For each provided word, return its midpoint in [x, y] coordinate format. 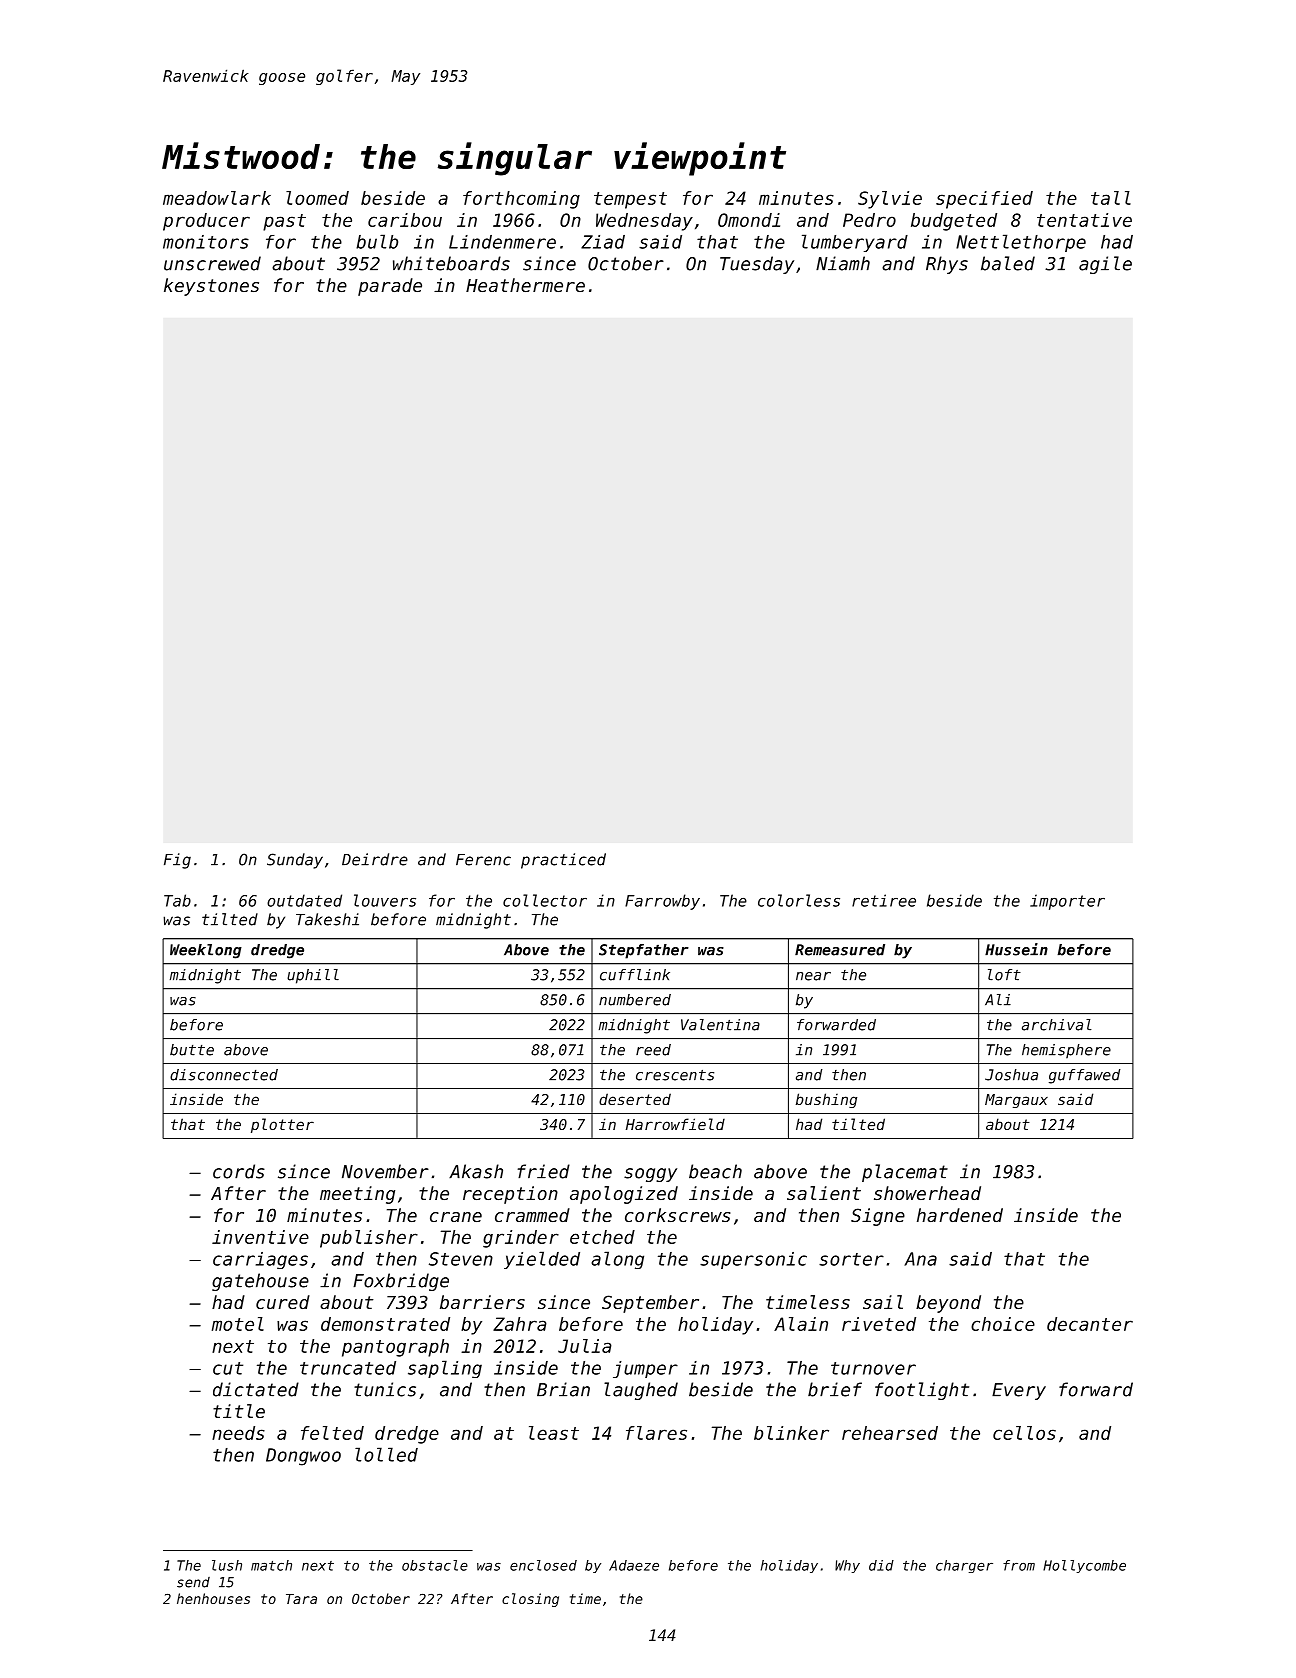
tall [1111, 198]
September [650, 1304]
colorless [799, 900]
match [271, 1565]
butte [192, 1050]
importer [1067, 902]
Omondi [749, 220]
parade [390, 287]
